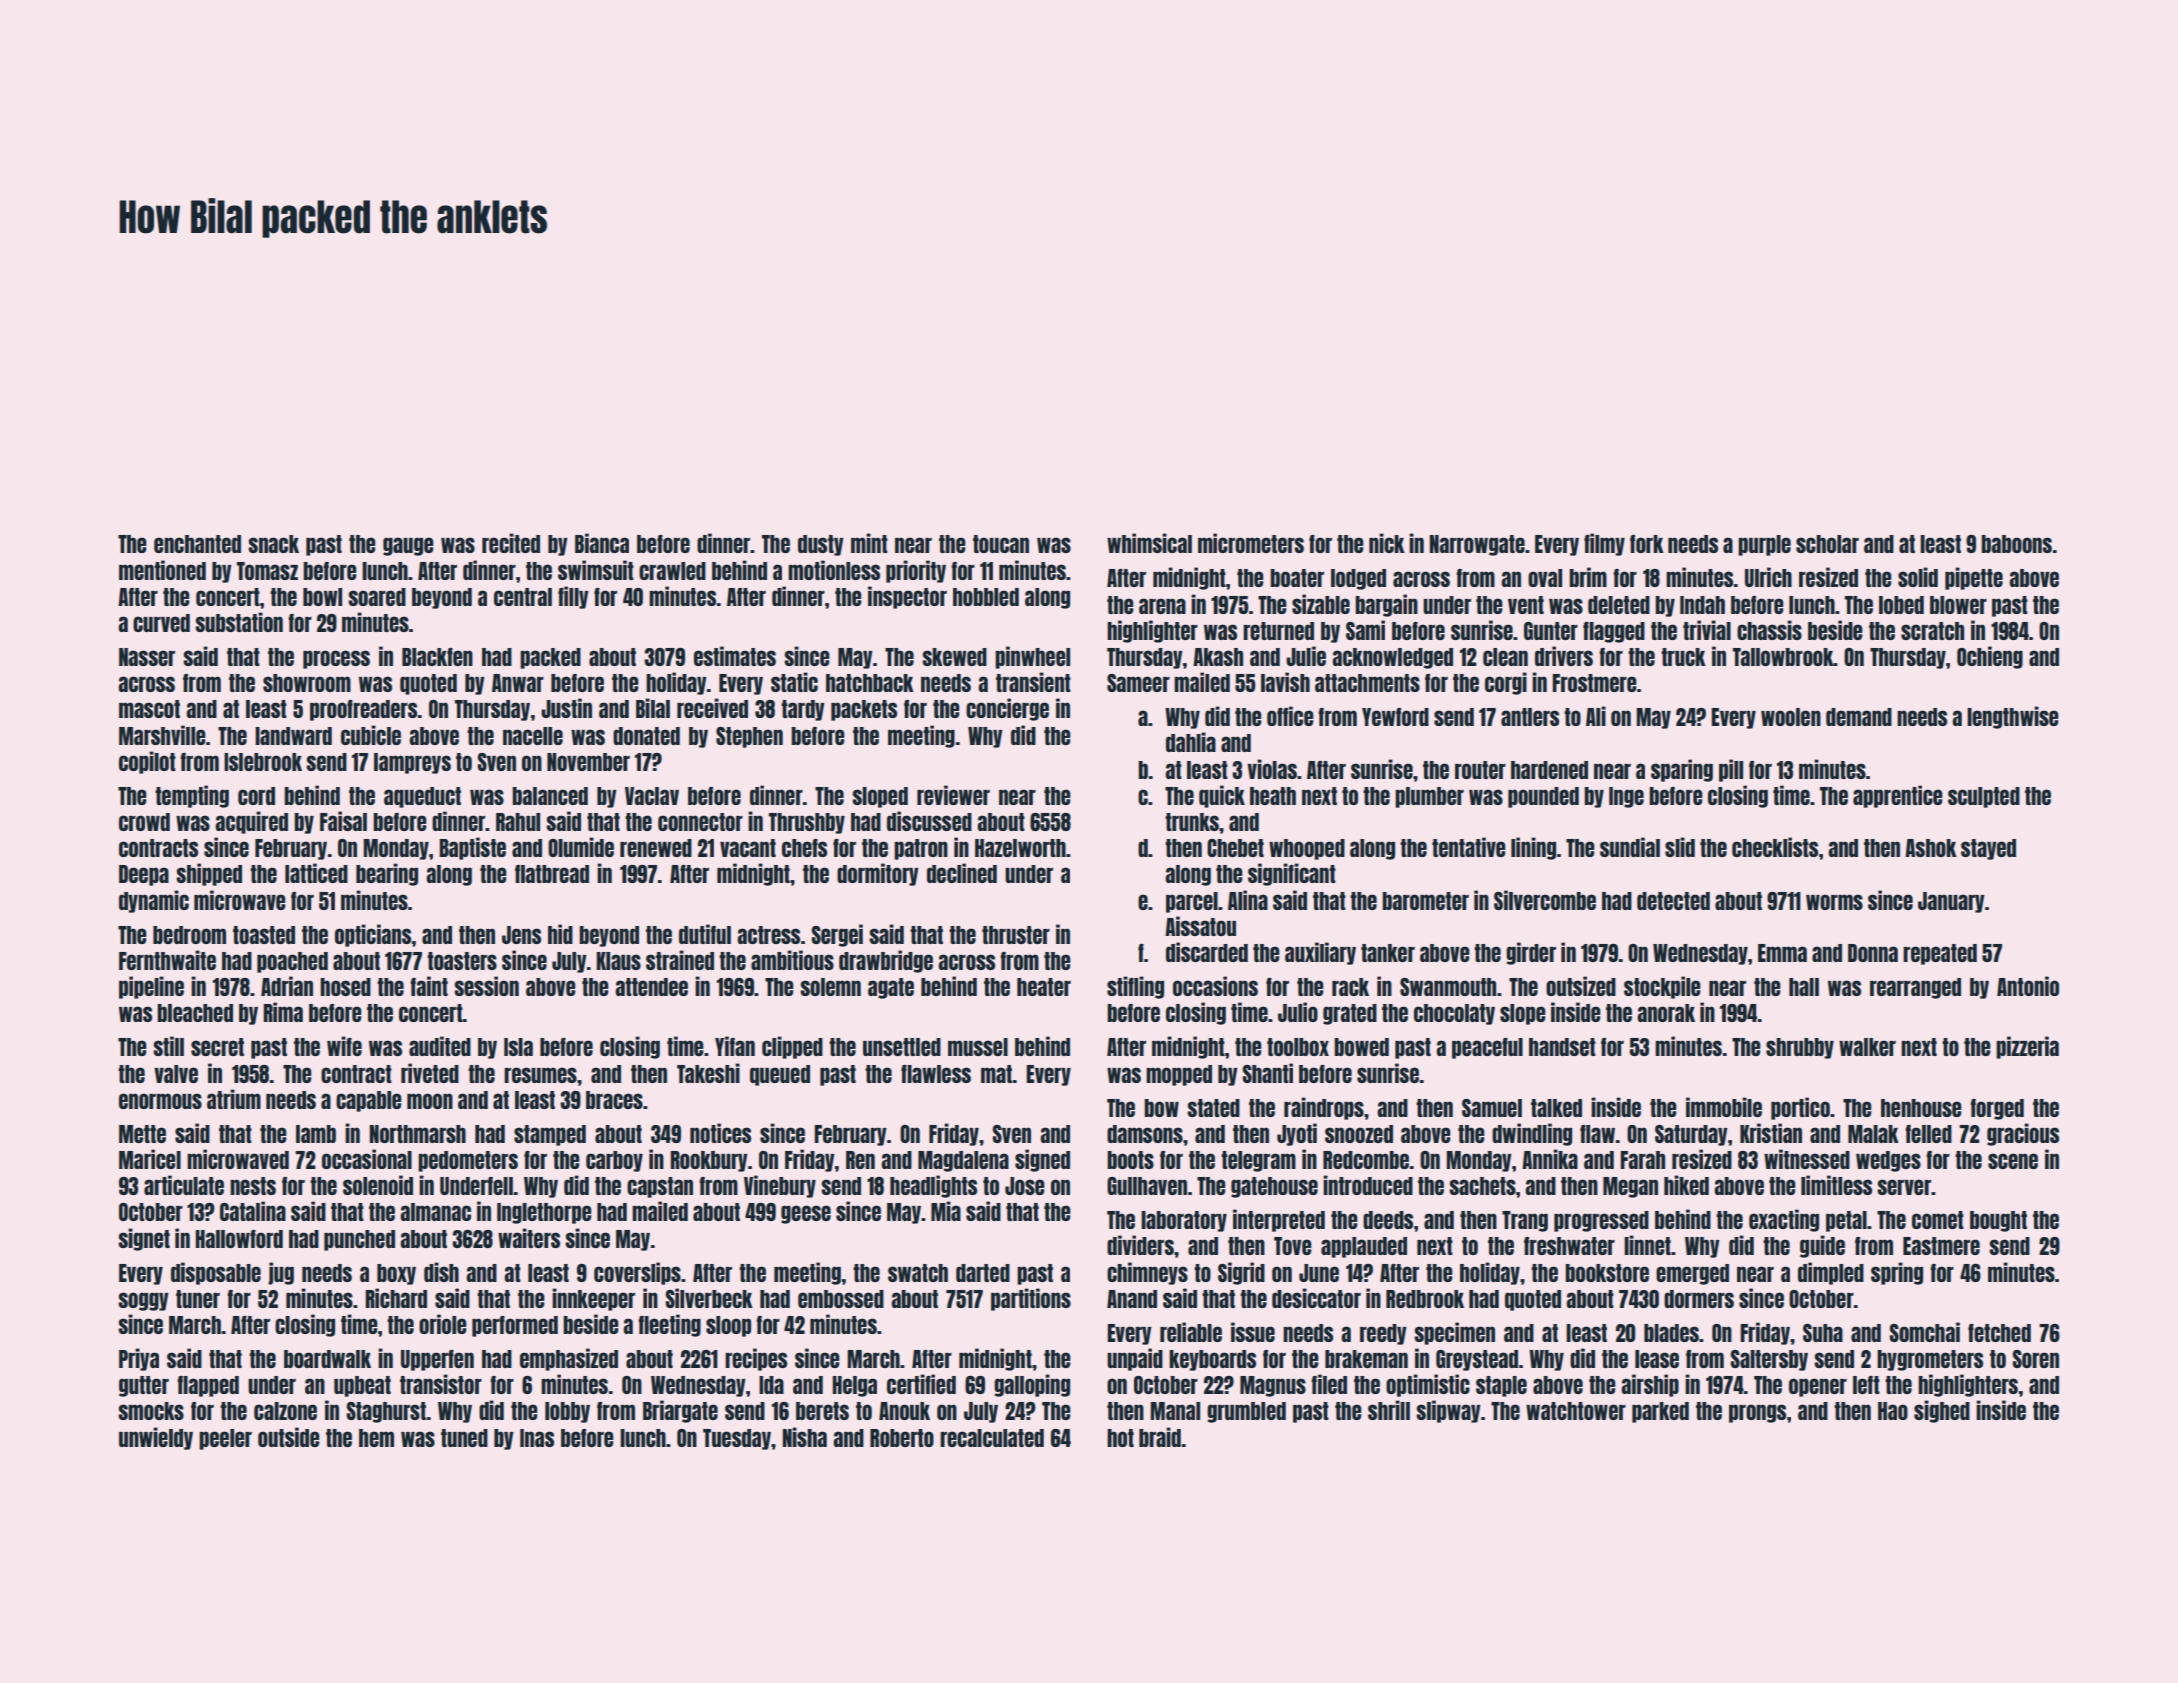 This image has width=2178, height=1683. Describe the element at coordinates (918, 1273) in the image. I see `swatch` at that location.
